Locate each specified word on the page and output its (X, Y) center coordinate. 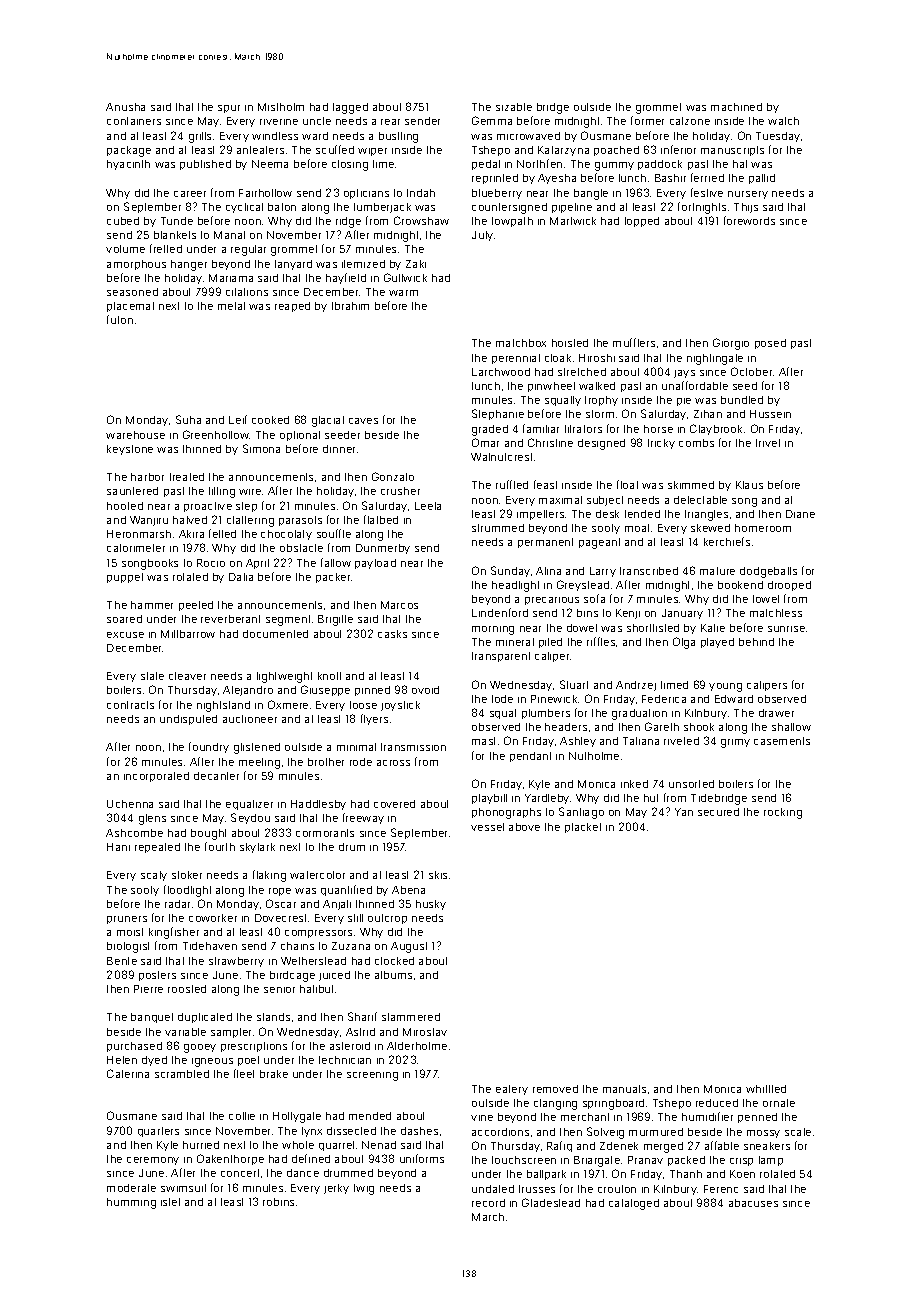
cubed (123, 221)
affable (722, 1145)
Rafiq (559, 1146)
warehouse (135, 435)
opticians (366, 194)
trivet (768, 443)
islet (170, 1202)
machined (736, 107)
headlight (515, 586)
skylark (257, 848)
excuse (125, 635)
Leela (428, 506)
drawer (776, 713)
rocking (783, 813)
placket (583, 828)
